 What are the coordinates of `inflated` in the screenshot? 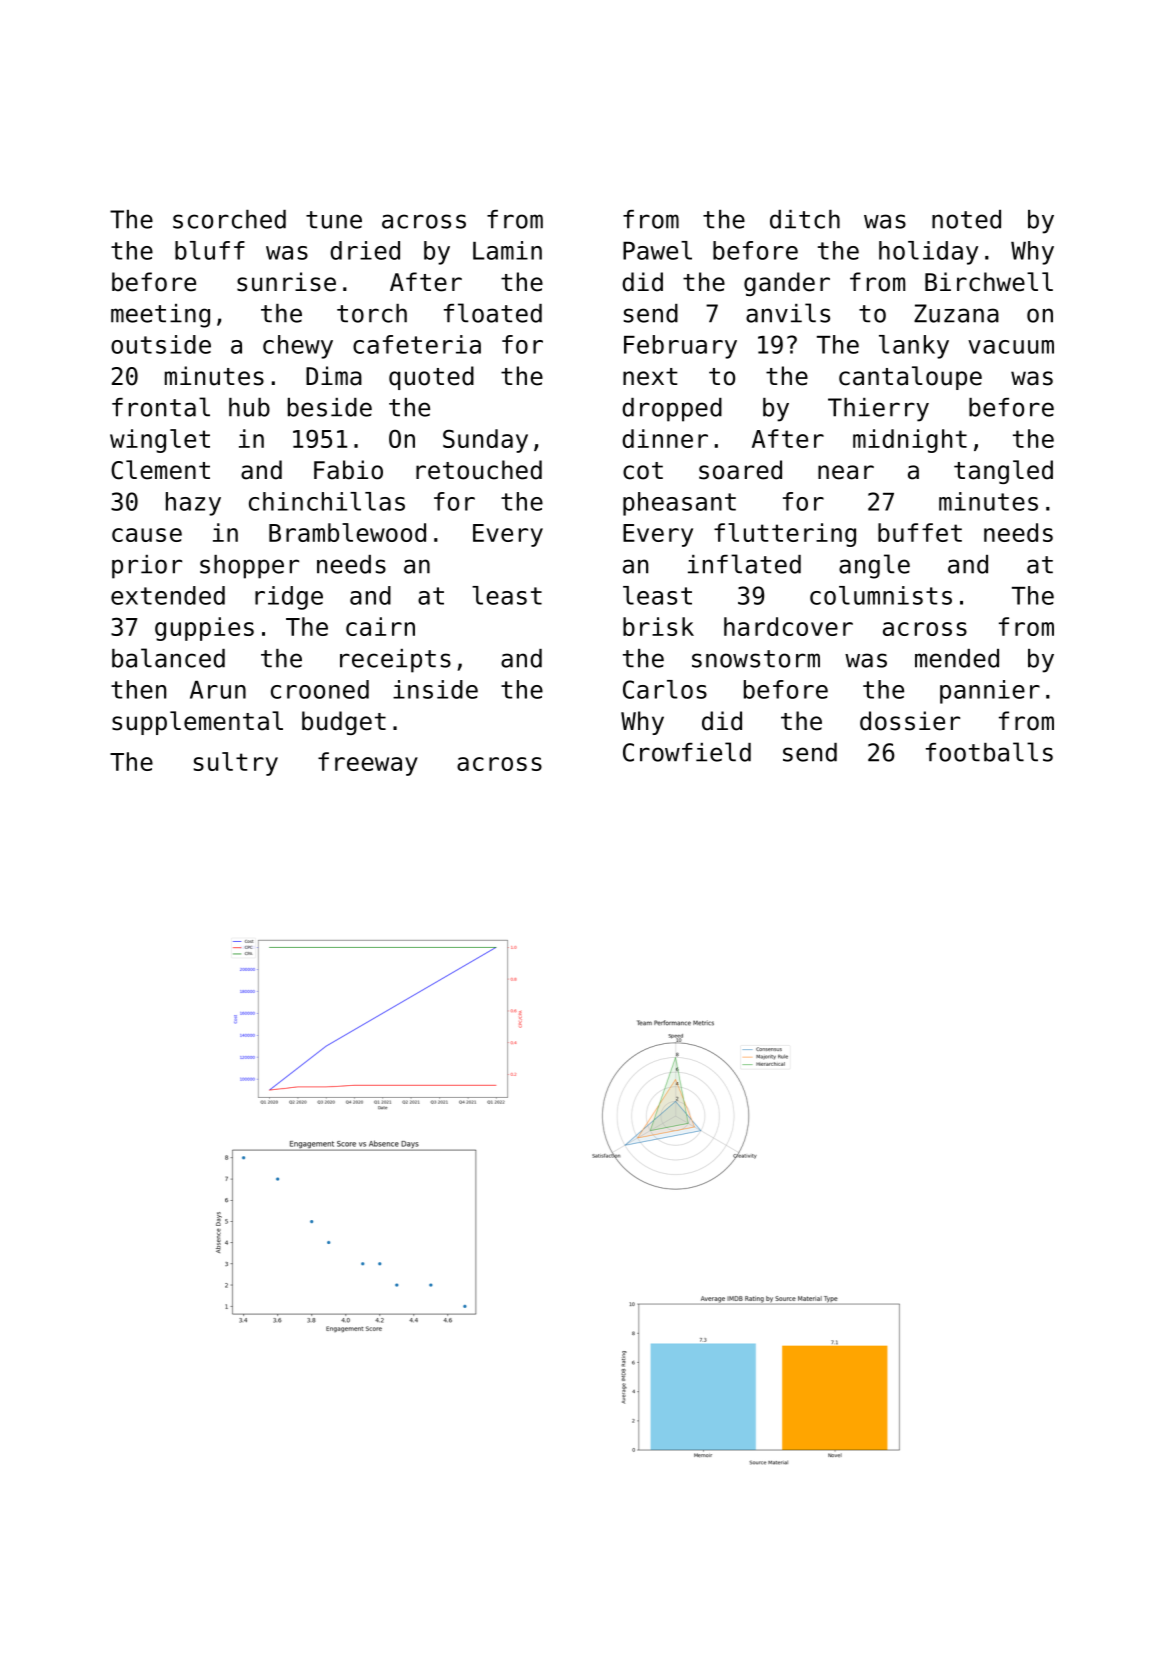 It's located at (744, 564).
